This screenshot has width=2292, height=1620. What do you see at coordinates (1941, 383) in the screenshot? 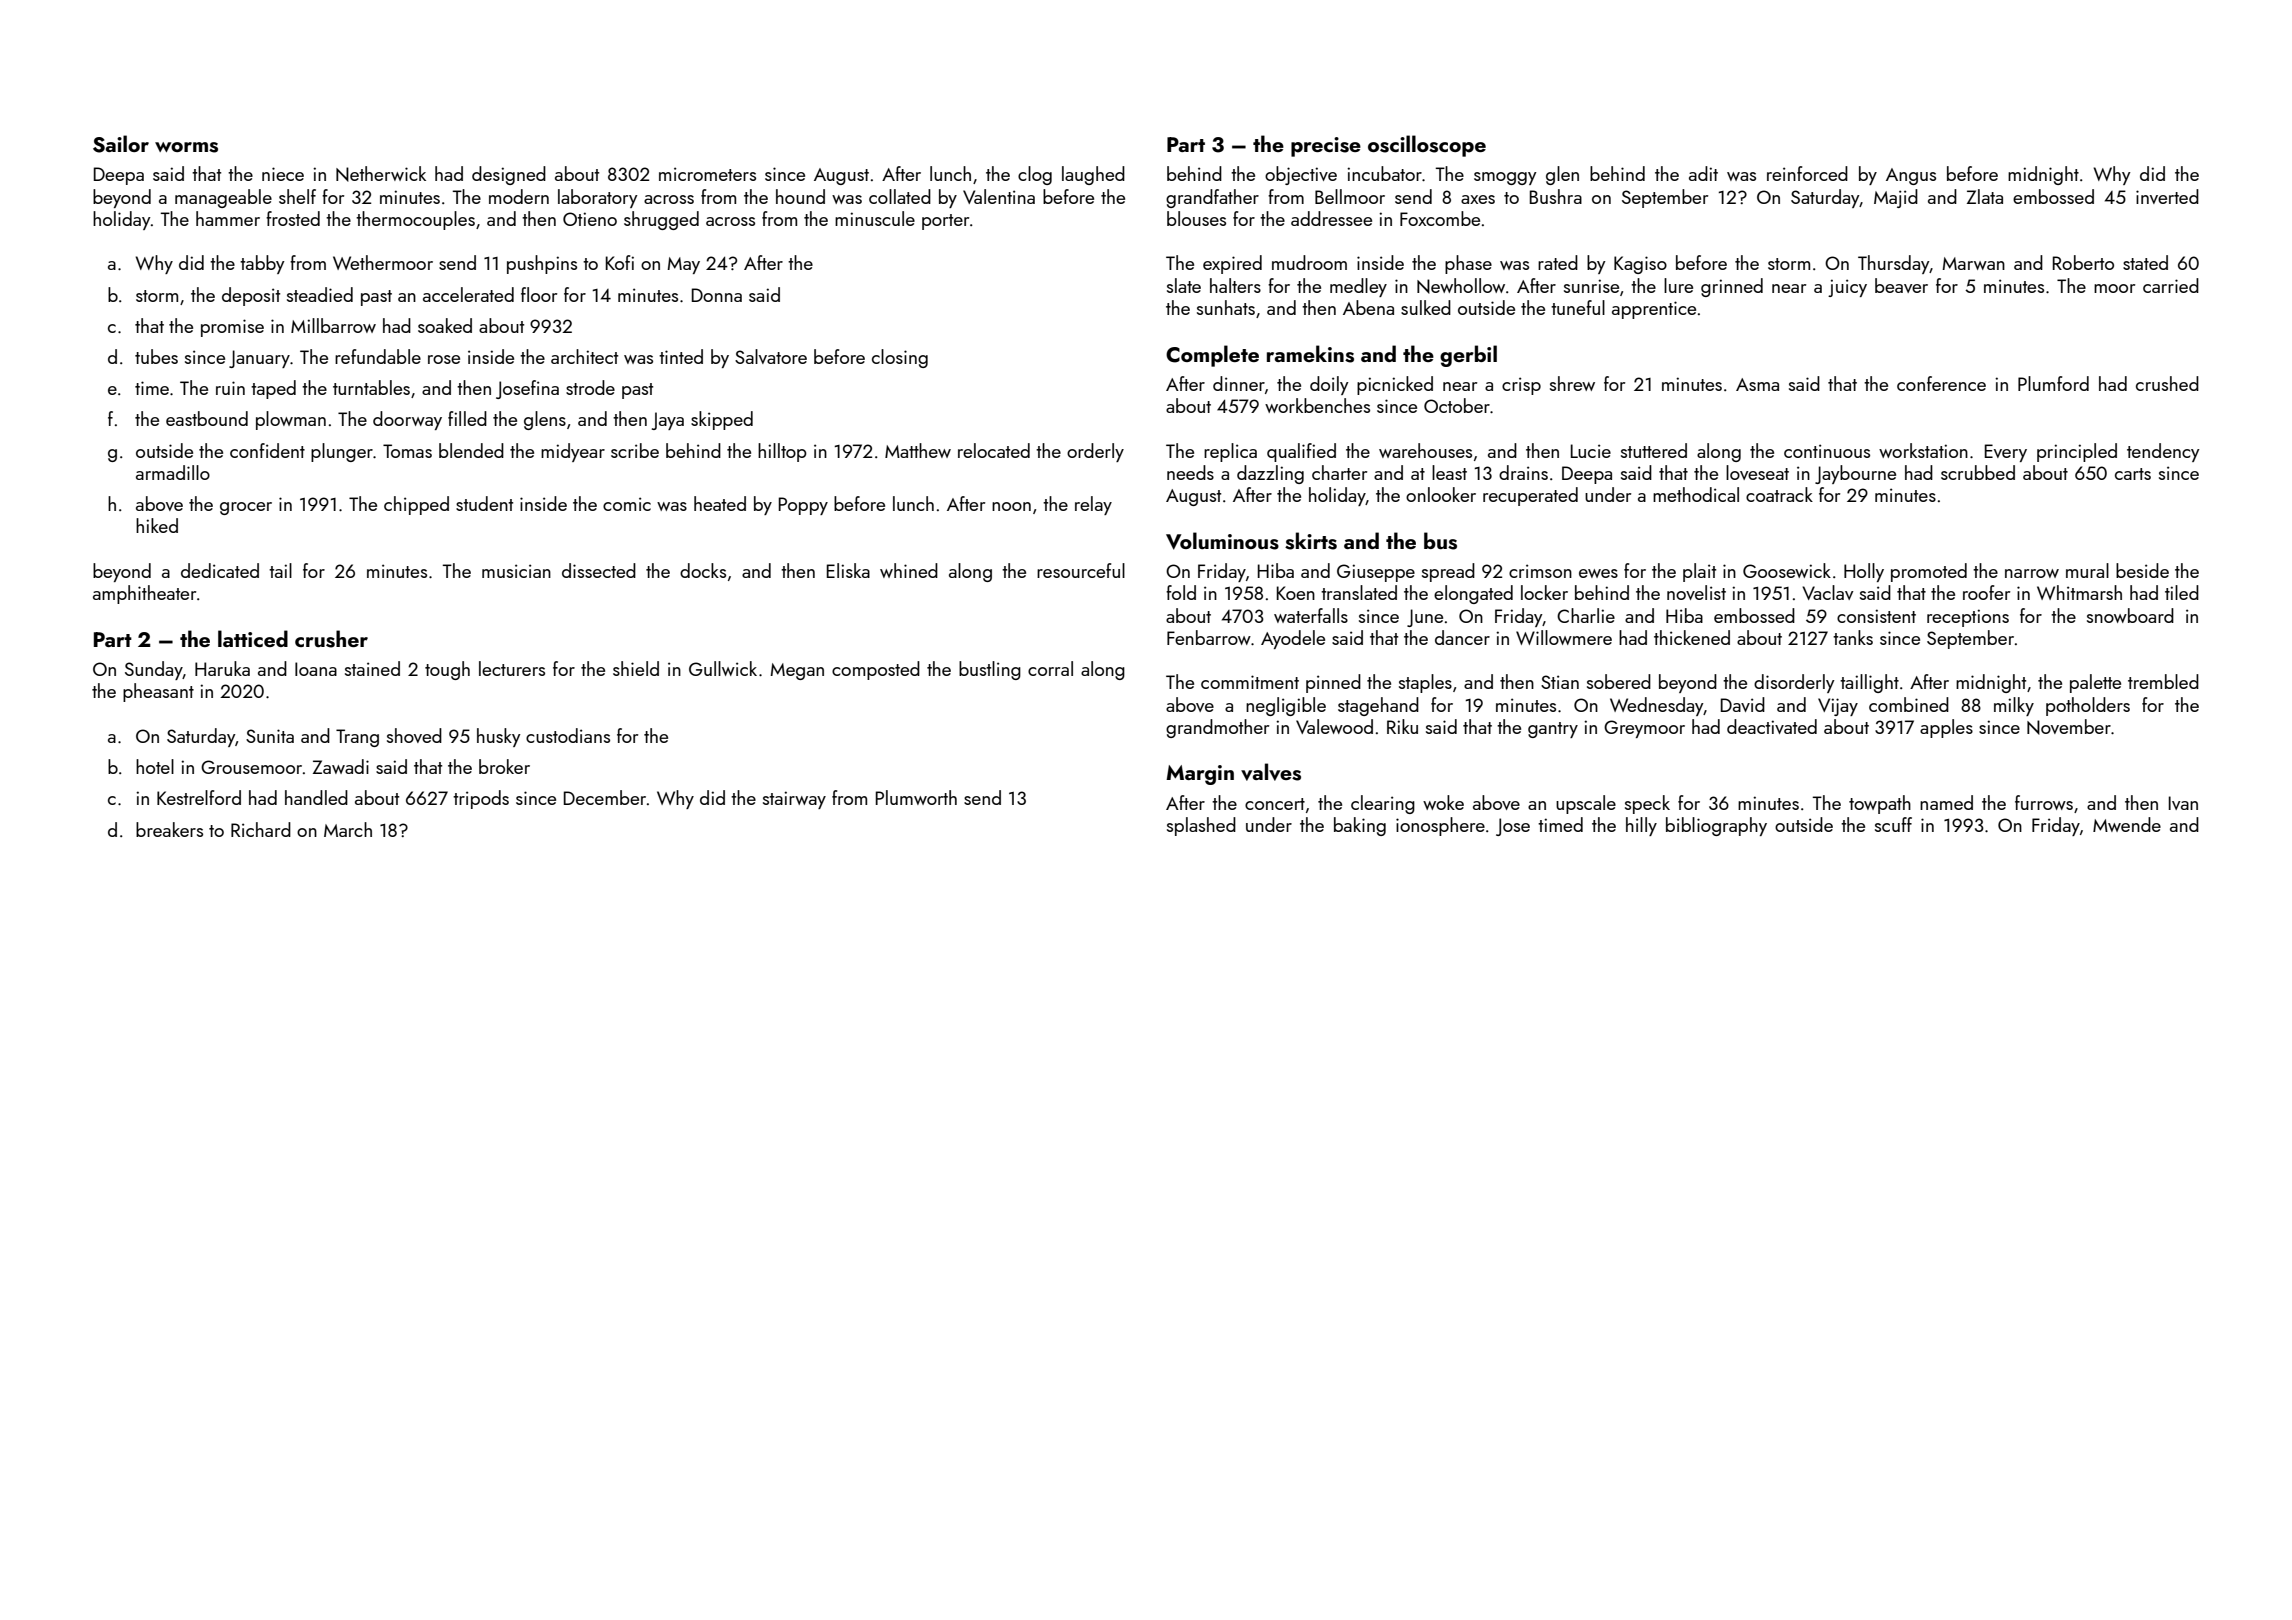
I see `conference` at bounding box center [1941, 383].
